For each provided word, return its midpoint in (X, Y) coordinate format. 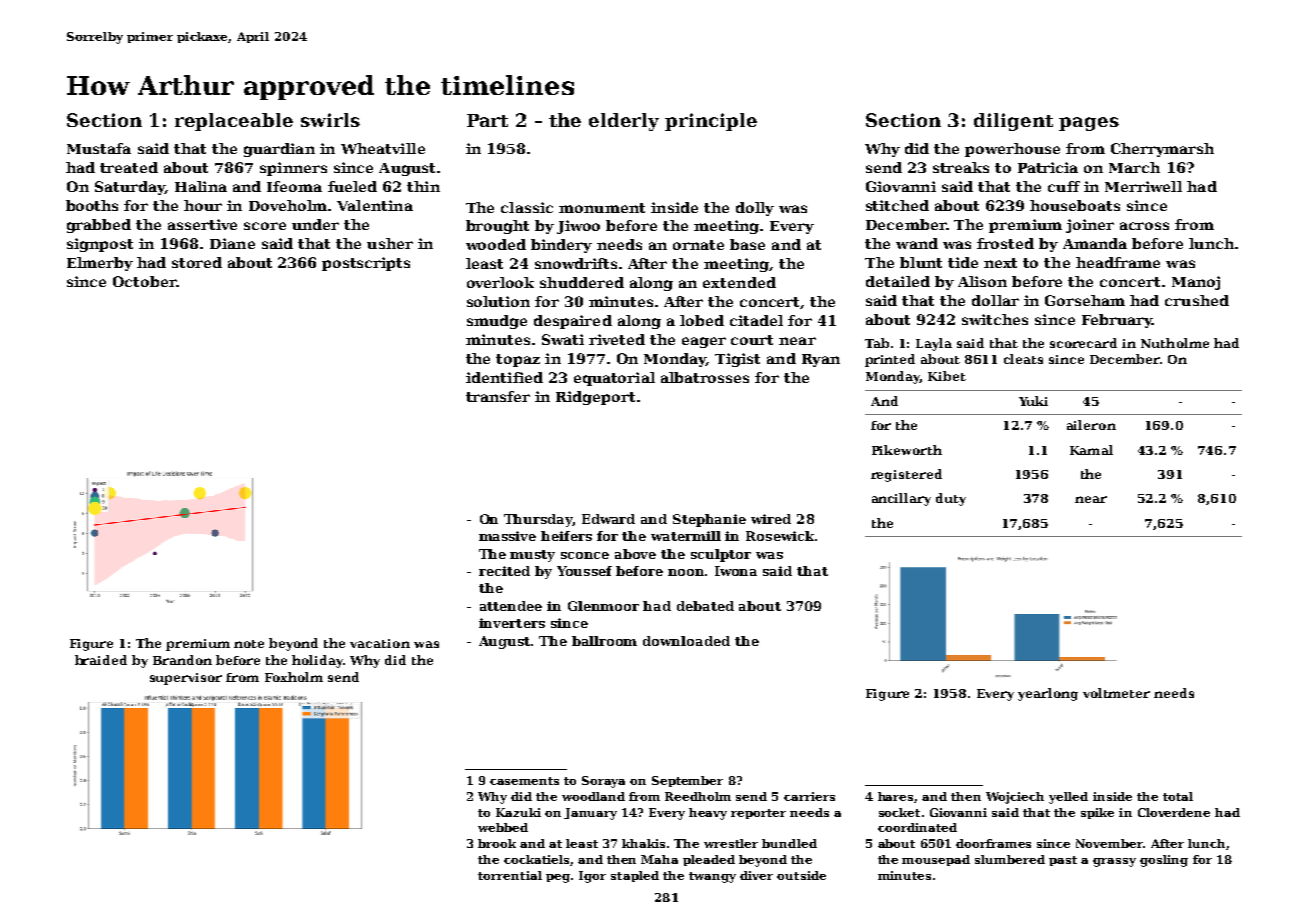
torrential (510, 875)
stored (197, 262)
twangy (712, 877)
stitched (897, 205)
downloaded (686, 641)
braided (101, 660)
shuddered (582, 282)
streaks (961, 167)
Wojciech (1015, 798)
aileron (1091, 425)
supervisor (186, 679)
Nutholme (1175, 343)
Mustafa (99, 148)
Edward (608, 519)
